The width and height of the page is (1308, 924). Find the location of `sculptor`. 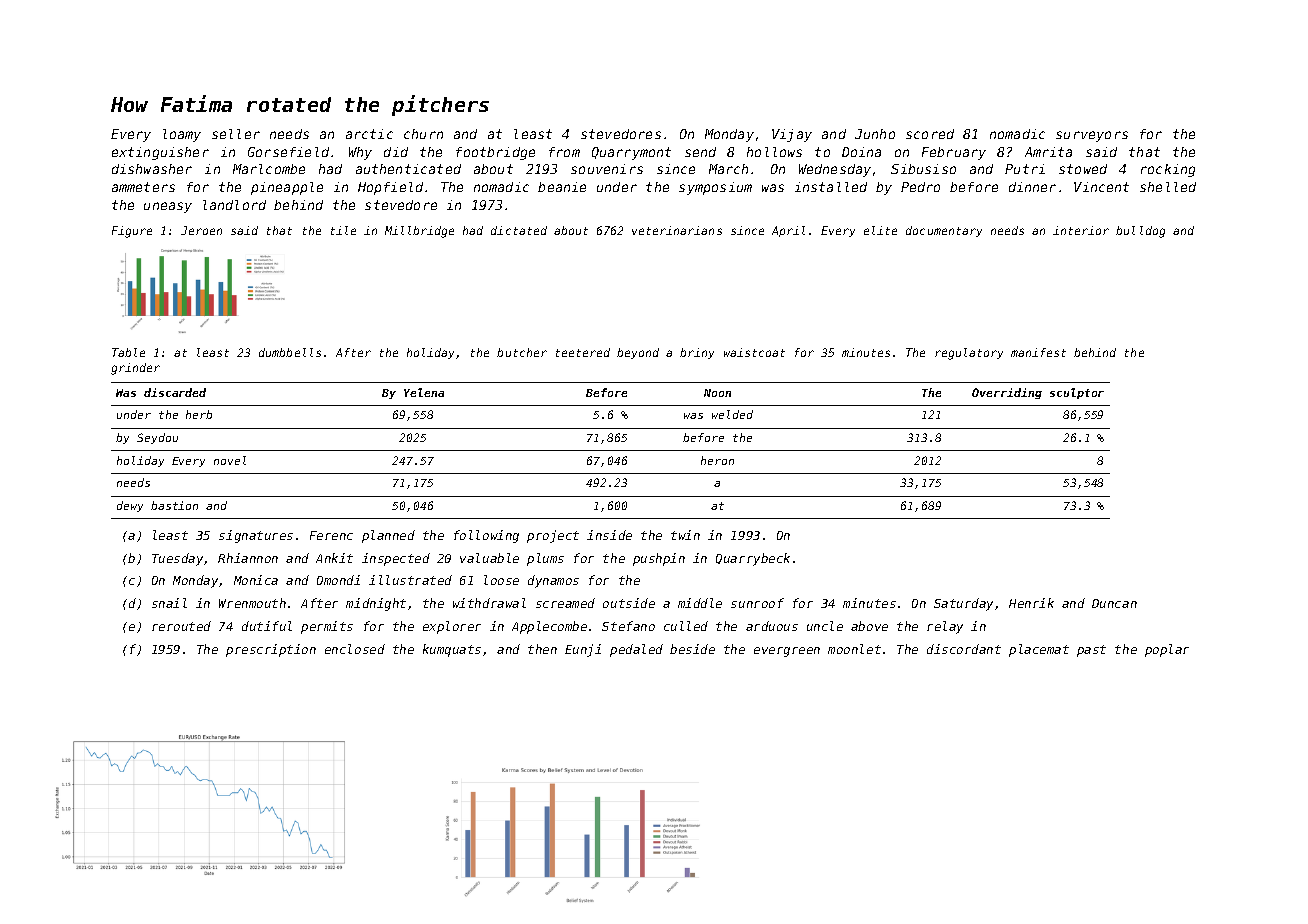

sculptor is located at coordinates (1077, 393).
